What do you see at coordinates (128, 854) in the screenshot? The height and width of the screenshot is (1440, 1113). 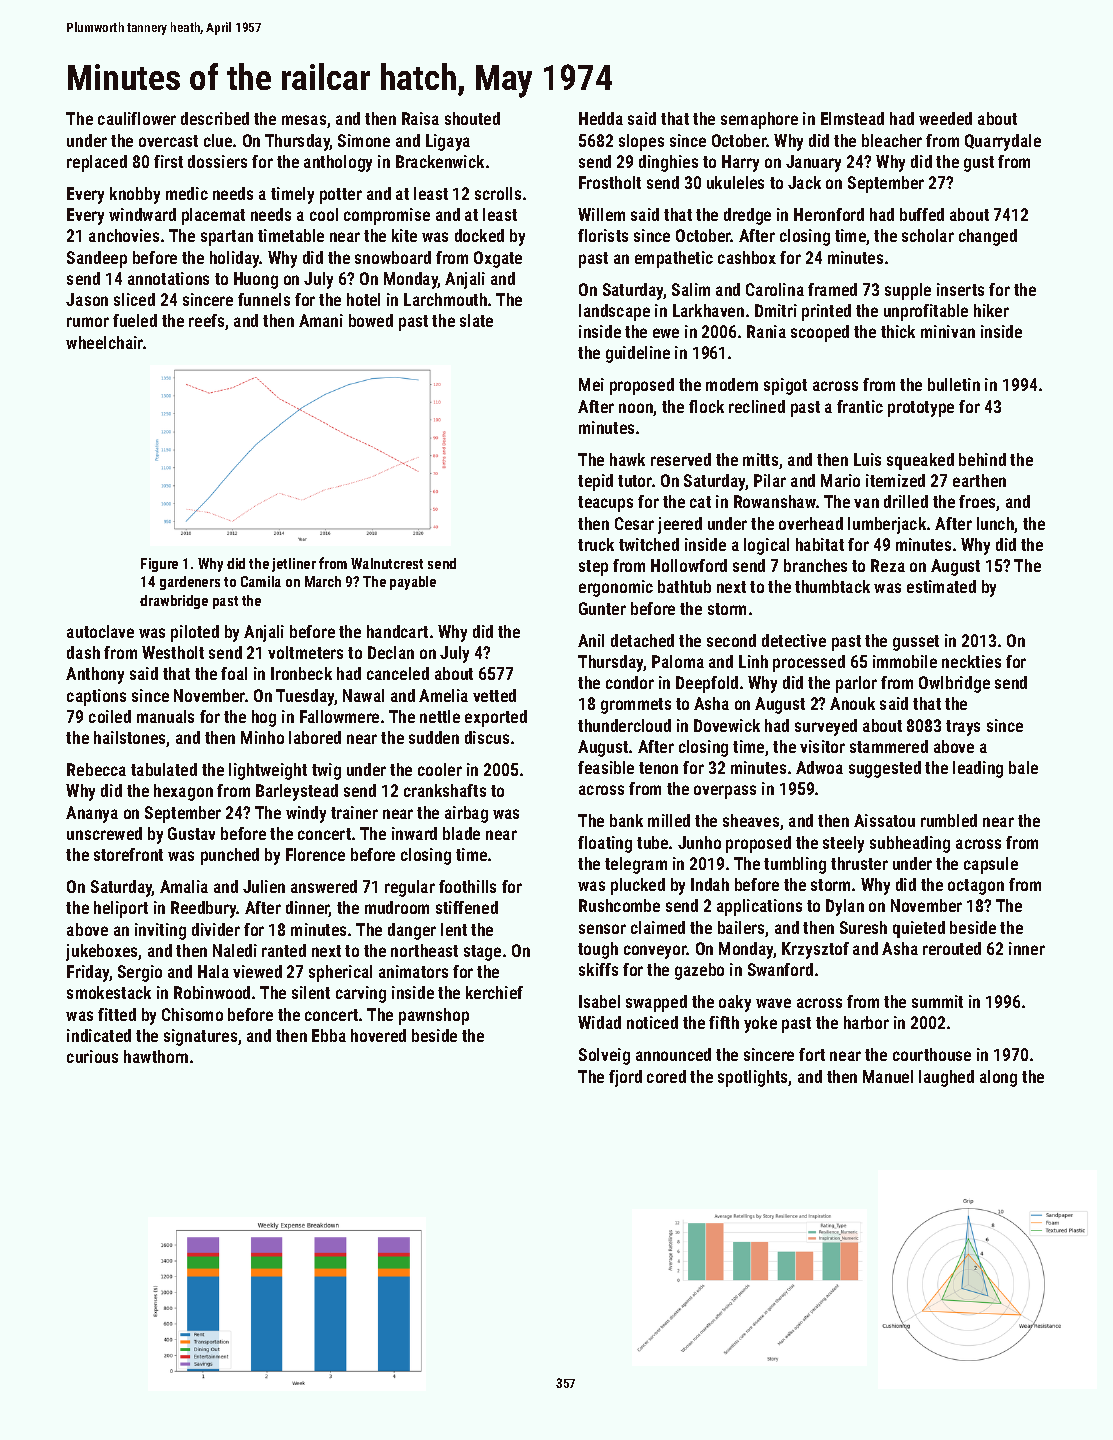 I see `storefront` at bounding box center [128, 854].
